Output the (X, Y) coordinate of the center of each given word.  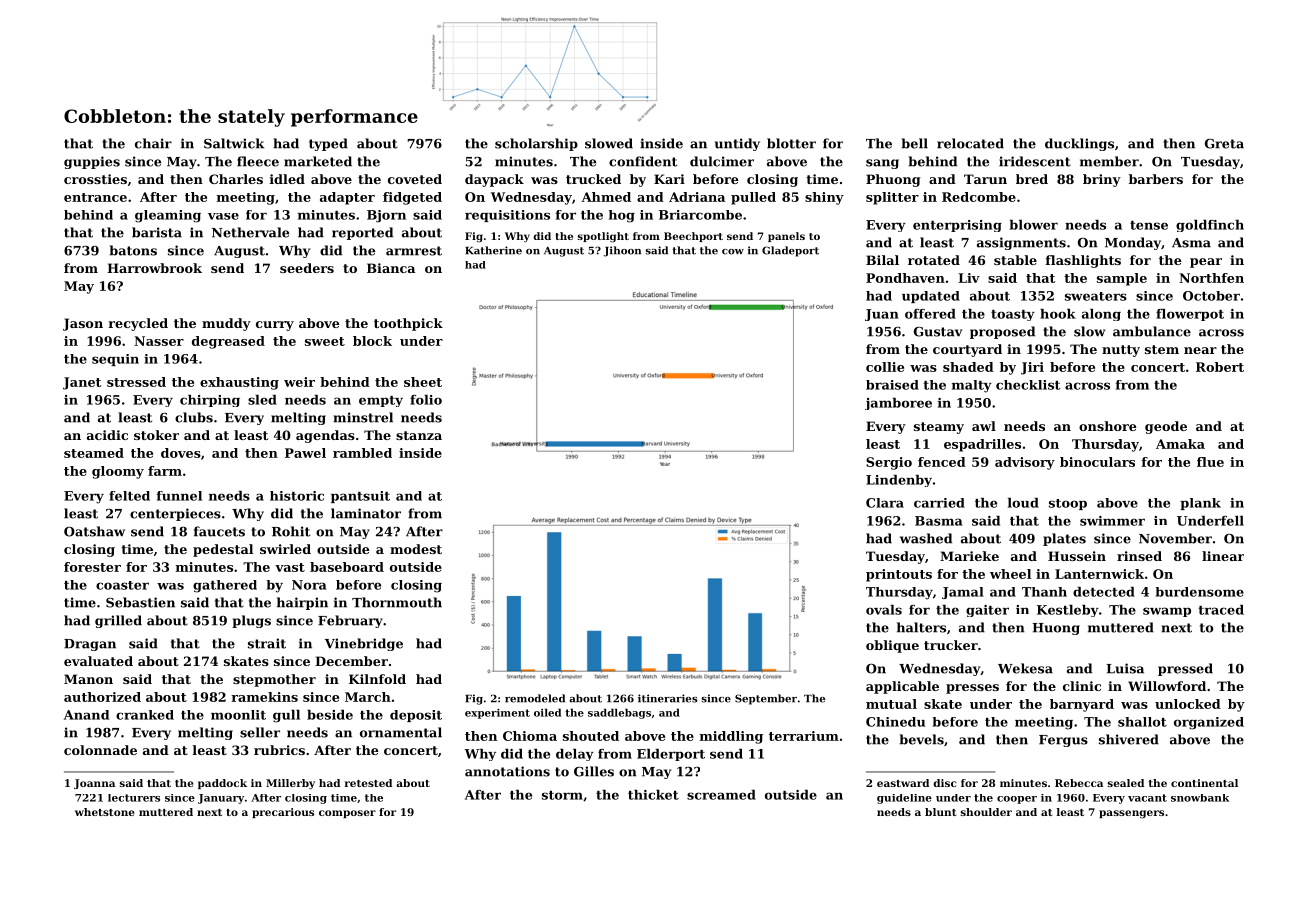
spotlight (603, 237)
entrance (95, 197)
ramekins (264, 697)
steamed (94, 453)
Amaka (1180, 444)
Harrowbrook (154, 268)
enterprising (957, 226)
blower (1034, 225)
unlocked (1188, 704)
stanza (419, 435)
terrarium (804, 736)
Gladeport (790, 251)
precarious (283, 813)
